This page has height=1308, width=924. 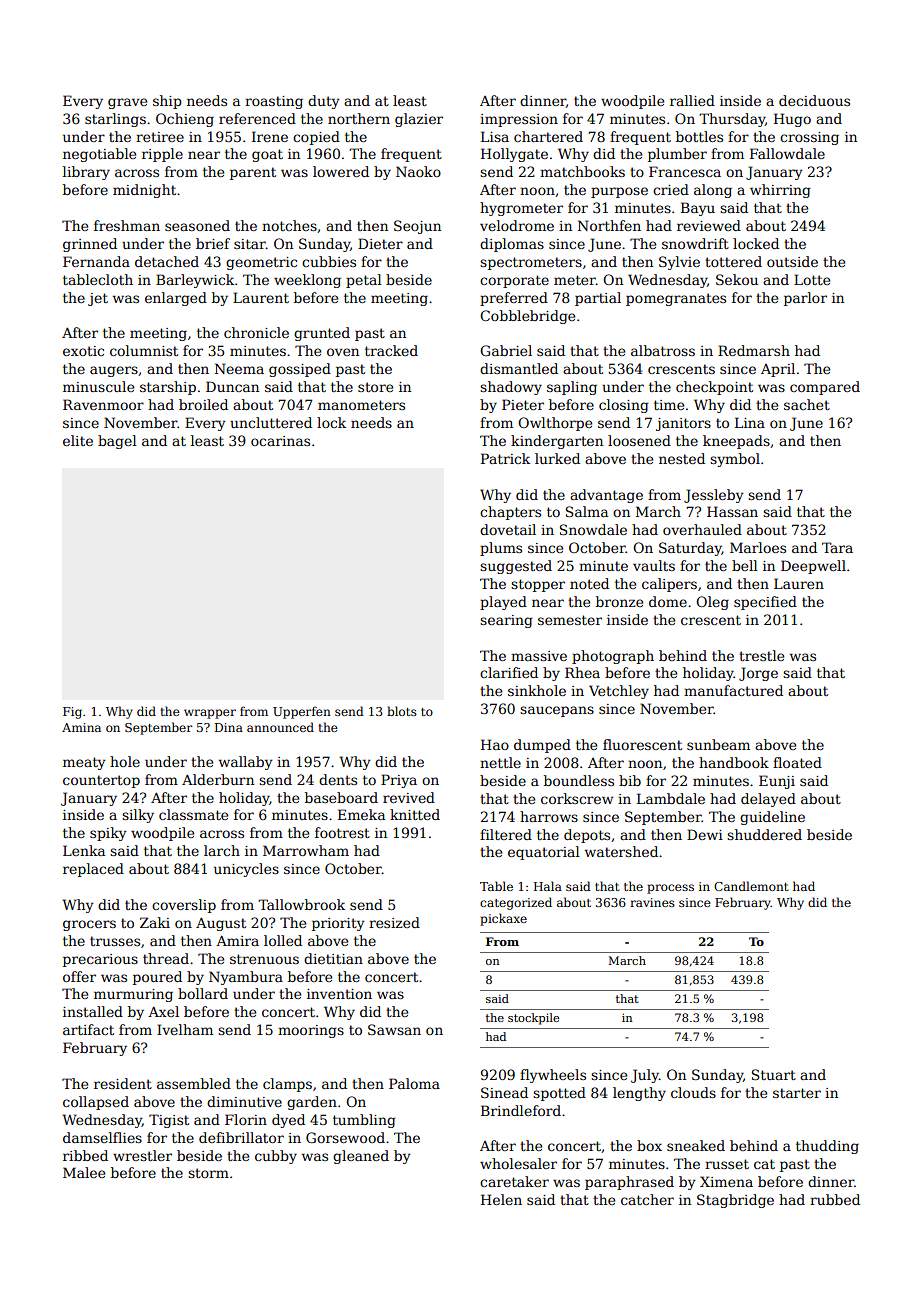 What do you see at coordinates (765, 603) in the page?
I see `specified` at bounding box center [765, 603].
